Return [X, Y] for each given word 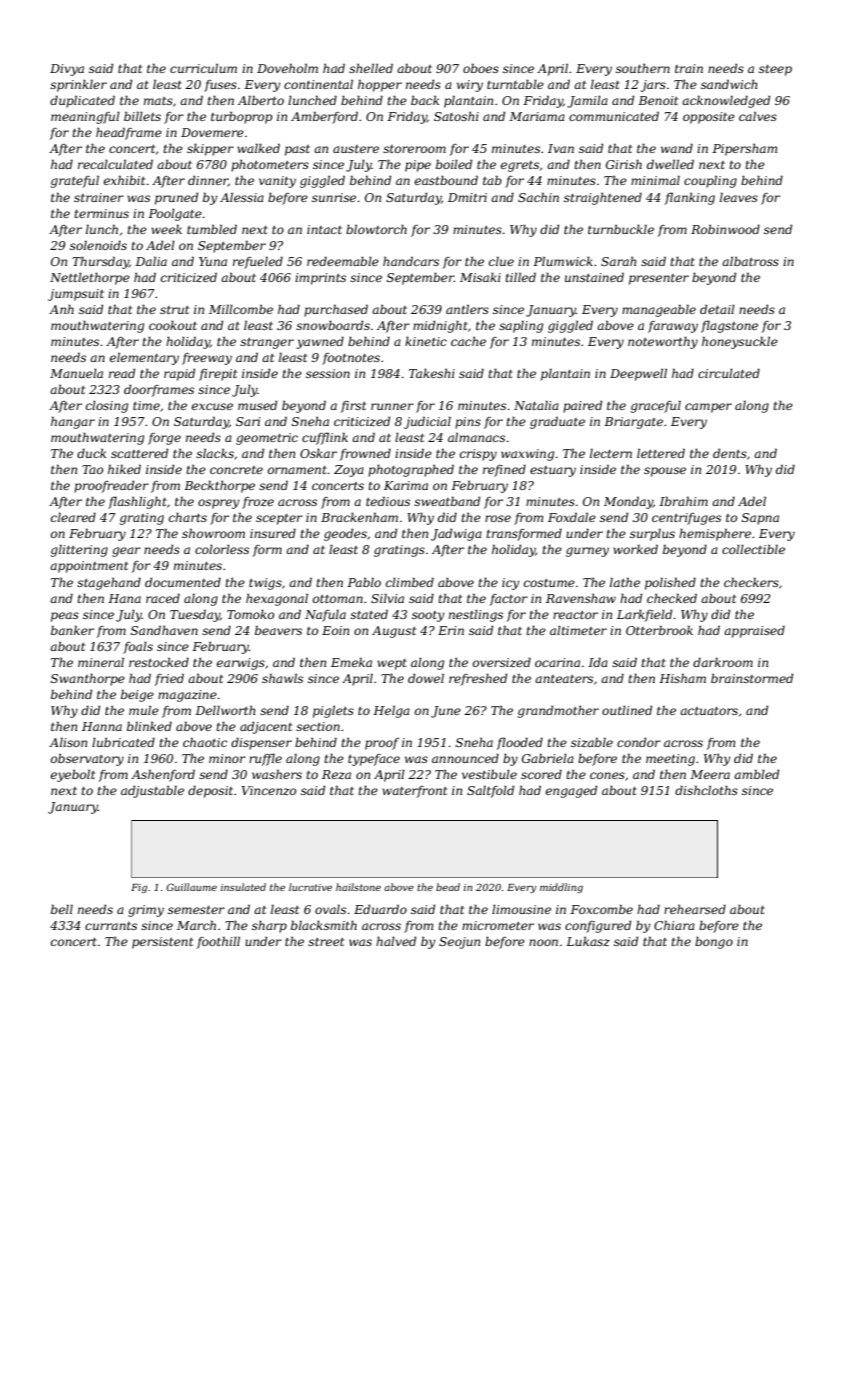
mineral [101, 662]
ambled [756, 774]
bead [448, 887]
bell [62, 909]
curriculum [203, 68]
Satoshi [456, 116]
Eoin [335, 630]
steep [775, 70]
